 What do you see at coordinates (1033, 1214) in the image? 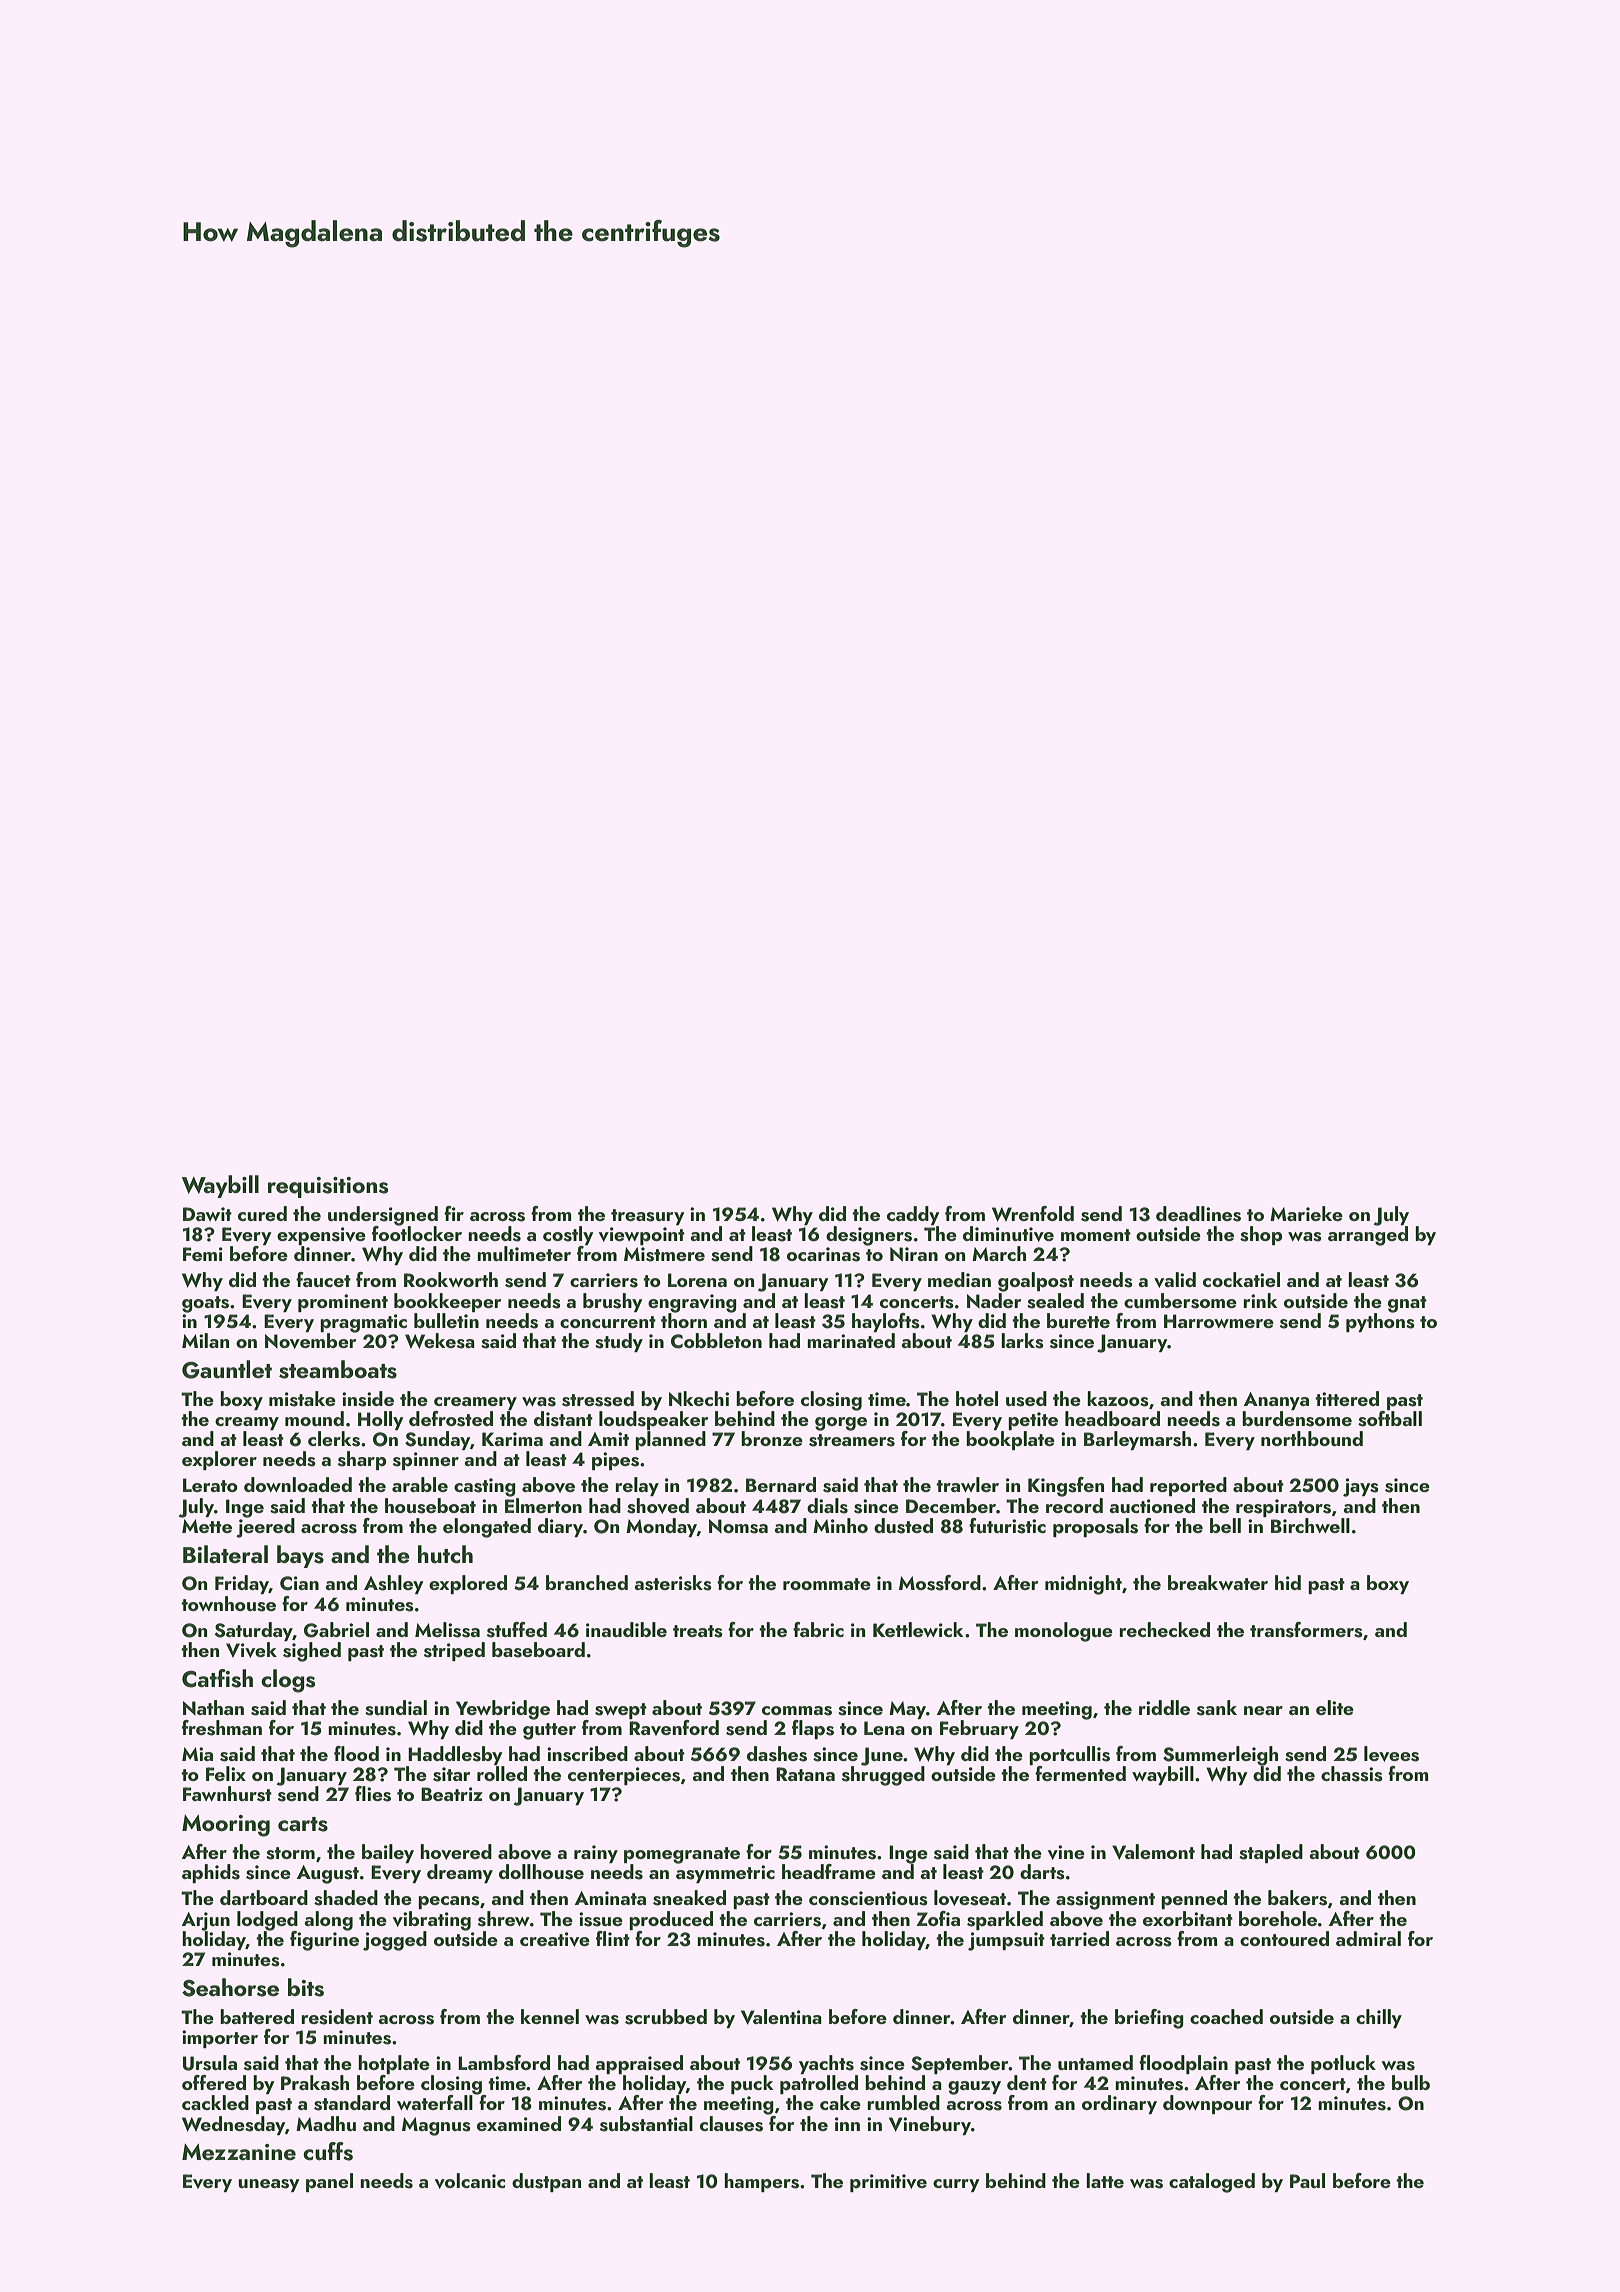
I see `Wrenfold` at bounding box center [1033, 1214].
